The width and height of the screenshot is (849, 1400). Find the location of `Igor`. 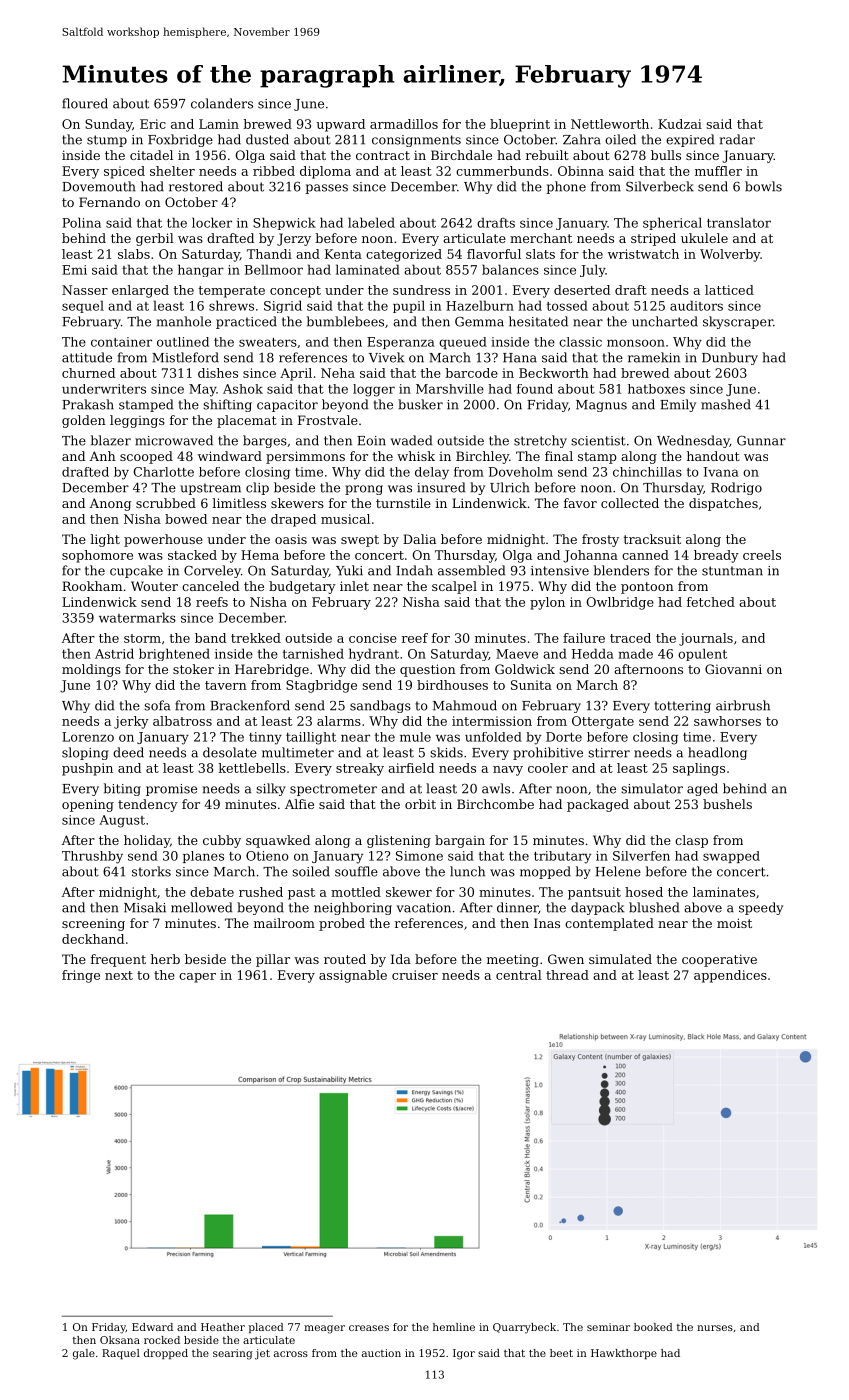

Igor is located at coordinates (464, 1354).
